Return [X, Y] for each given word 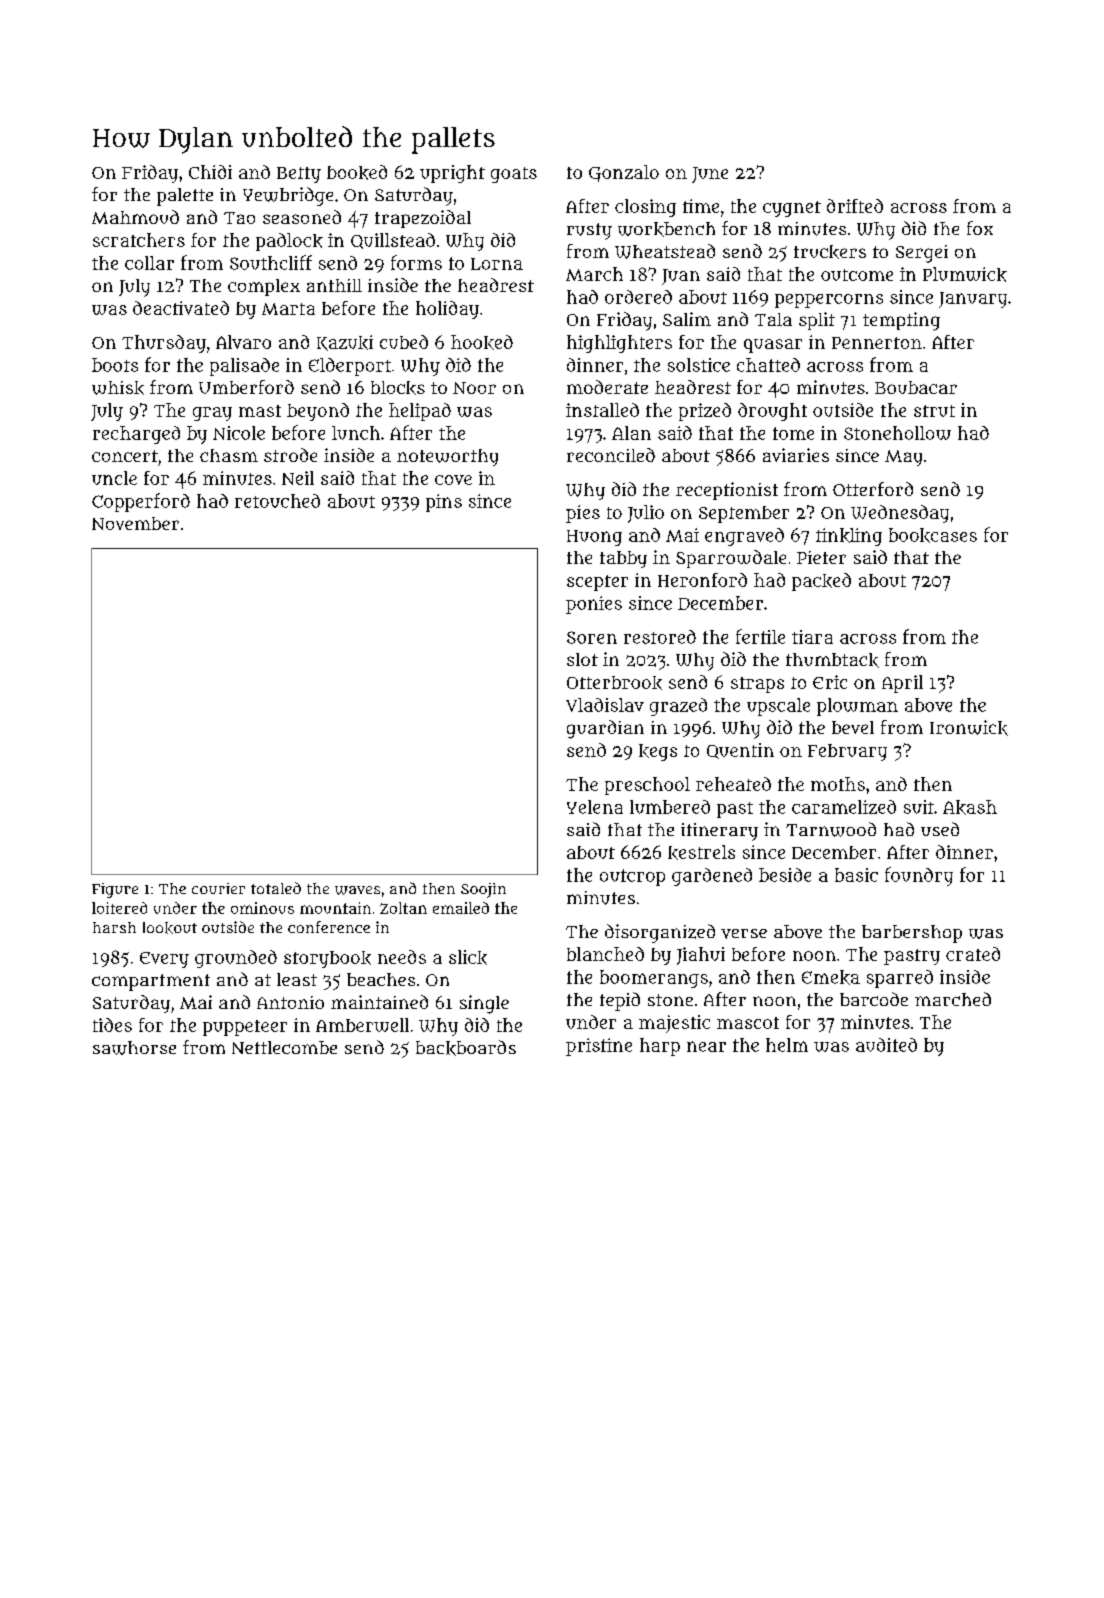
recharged [136, 435]
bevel [853, 727]
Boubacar [916, 387]
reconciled [611, 455]
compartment [151, 982]
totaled [276, 888]
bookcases [933, 535]
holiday [447, 310]
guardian [605, 729]
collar [149, 263]
